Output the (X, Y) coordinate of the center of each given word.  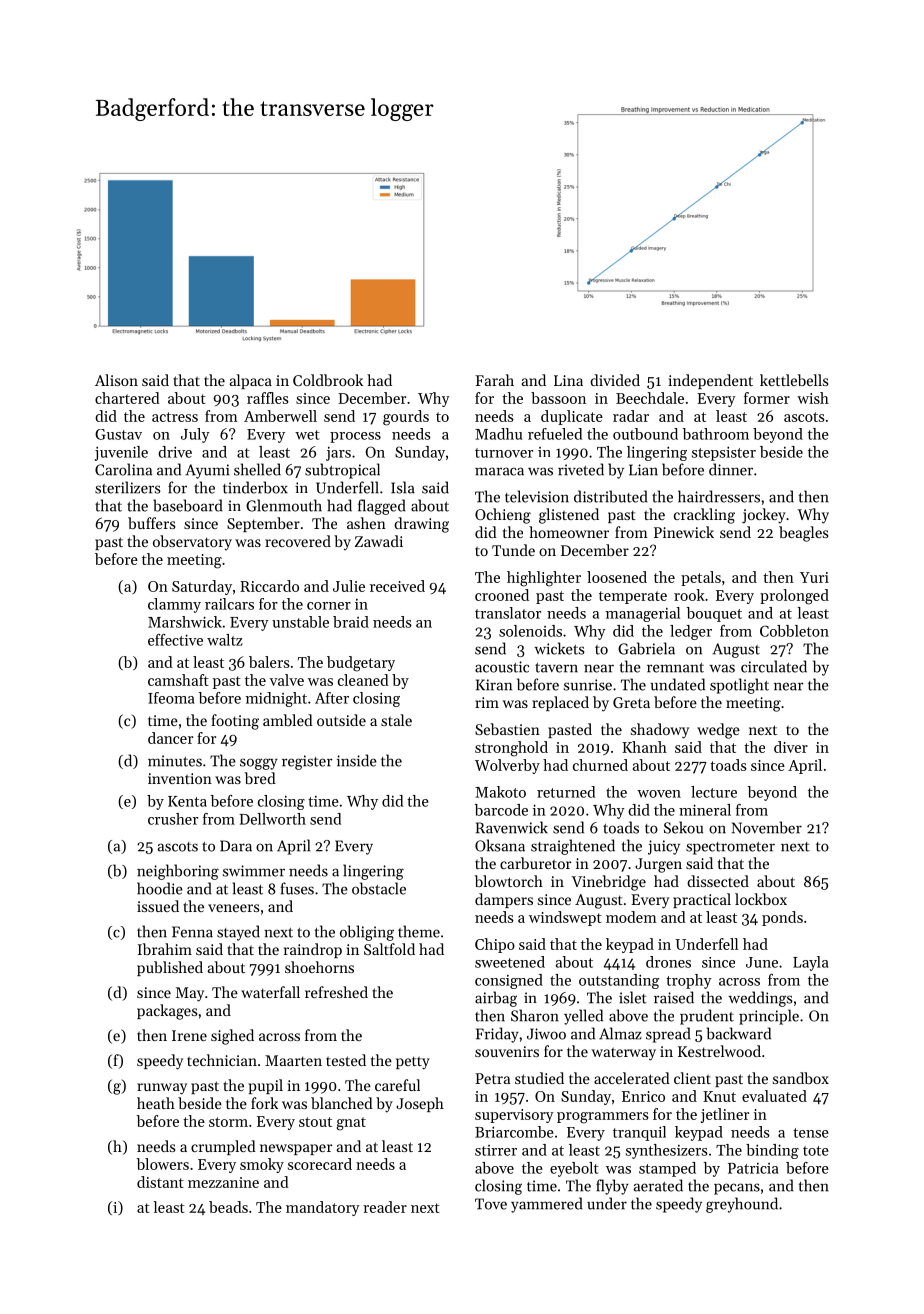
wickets (559, 648)
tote (816, 1151)
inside (357, 760)
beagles (803, 534)
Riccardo (269, 586)
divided (615, 380)
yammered (547, 1205)
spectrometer (730, 848)
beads (228, 1207)
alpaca (251, 381)
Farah (494, 380)
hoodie (160, 888)
